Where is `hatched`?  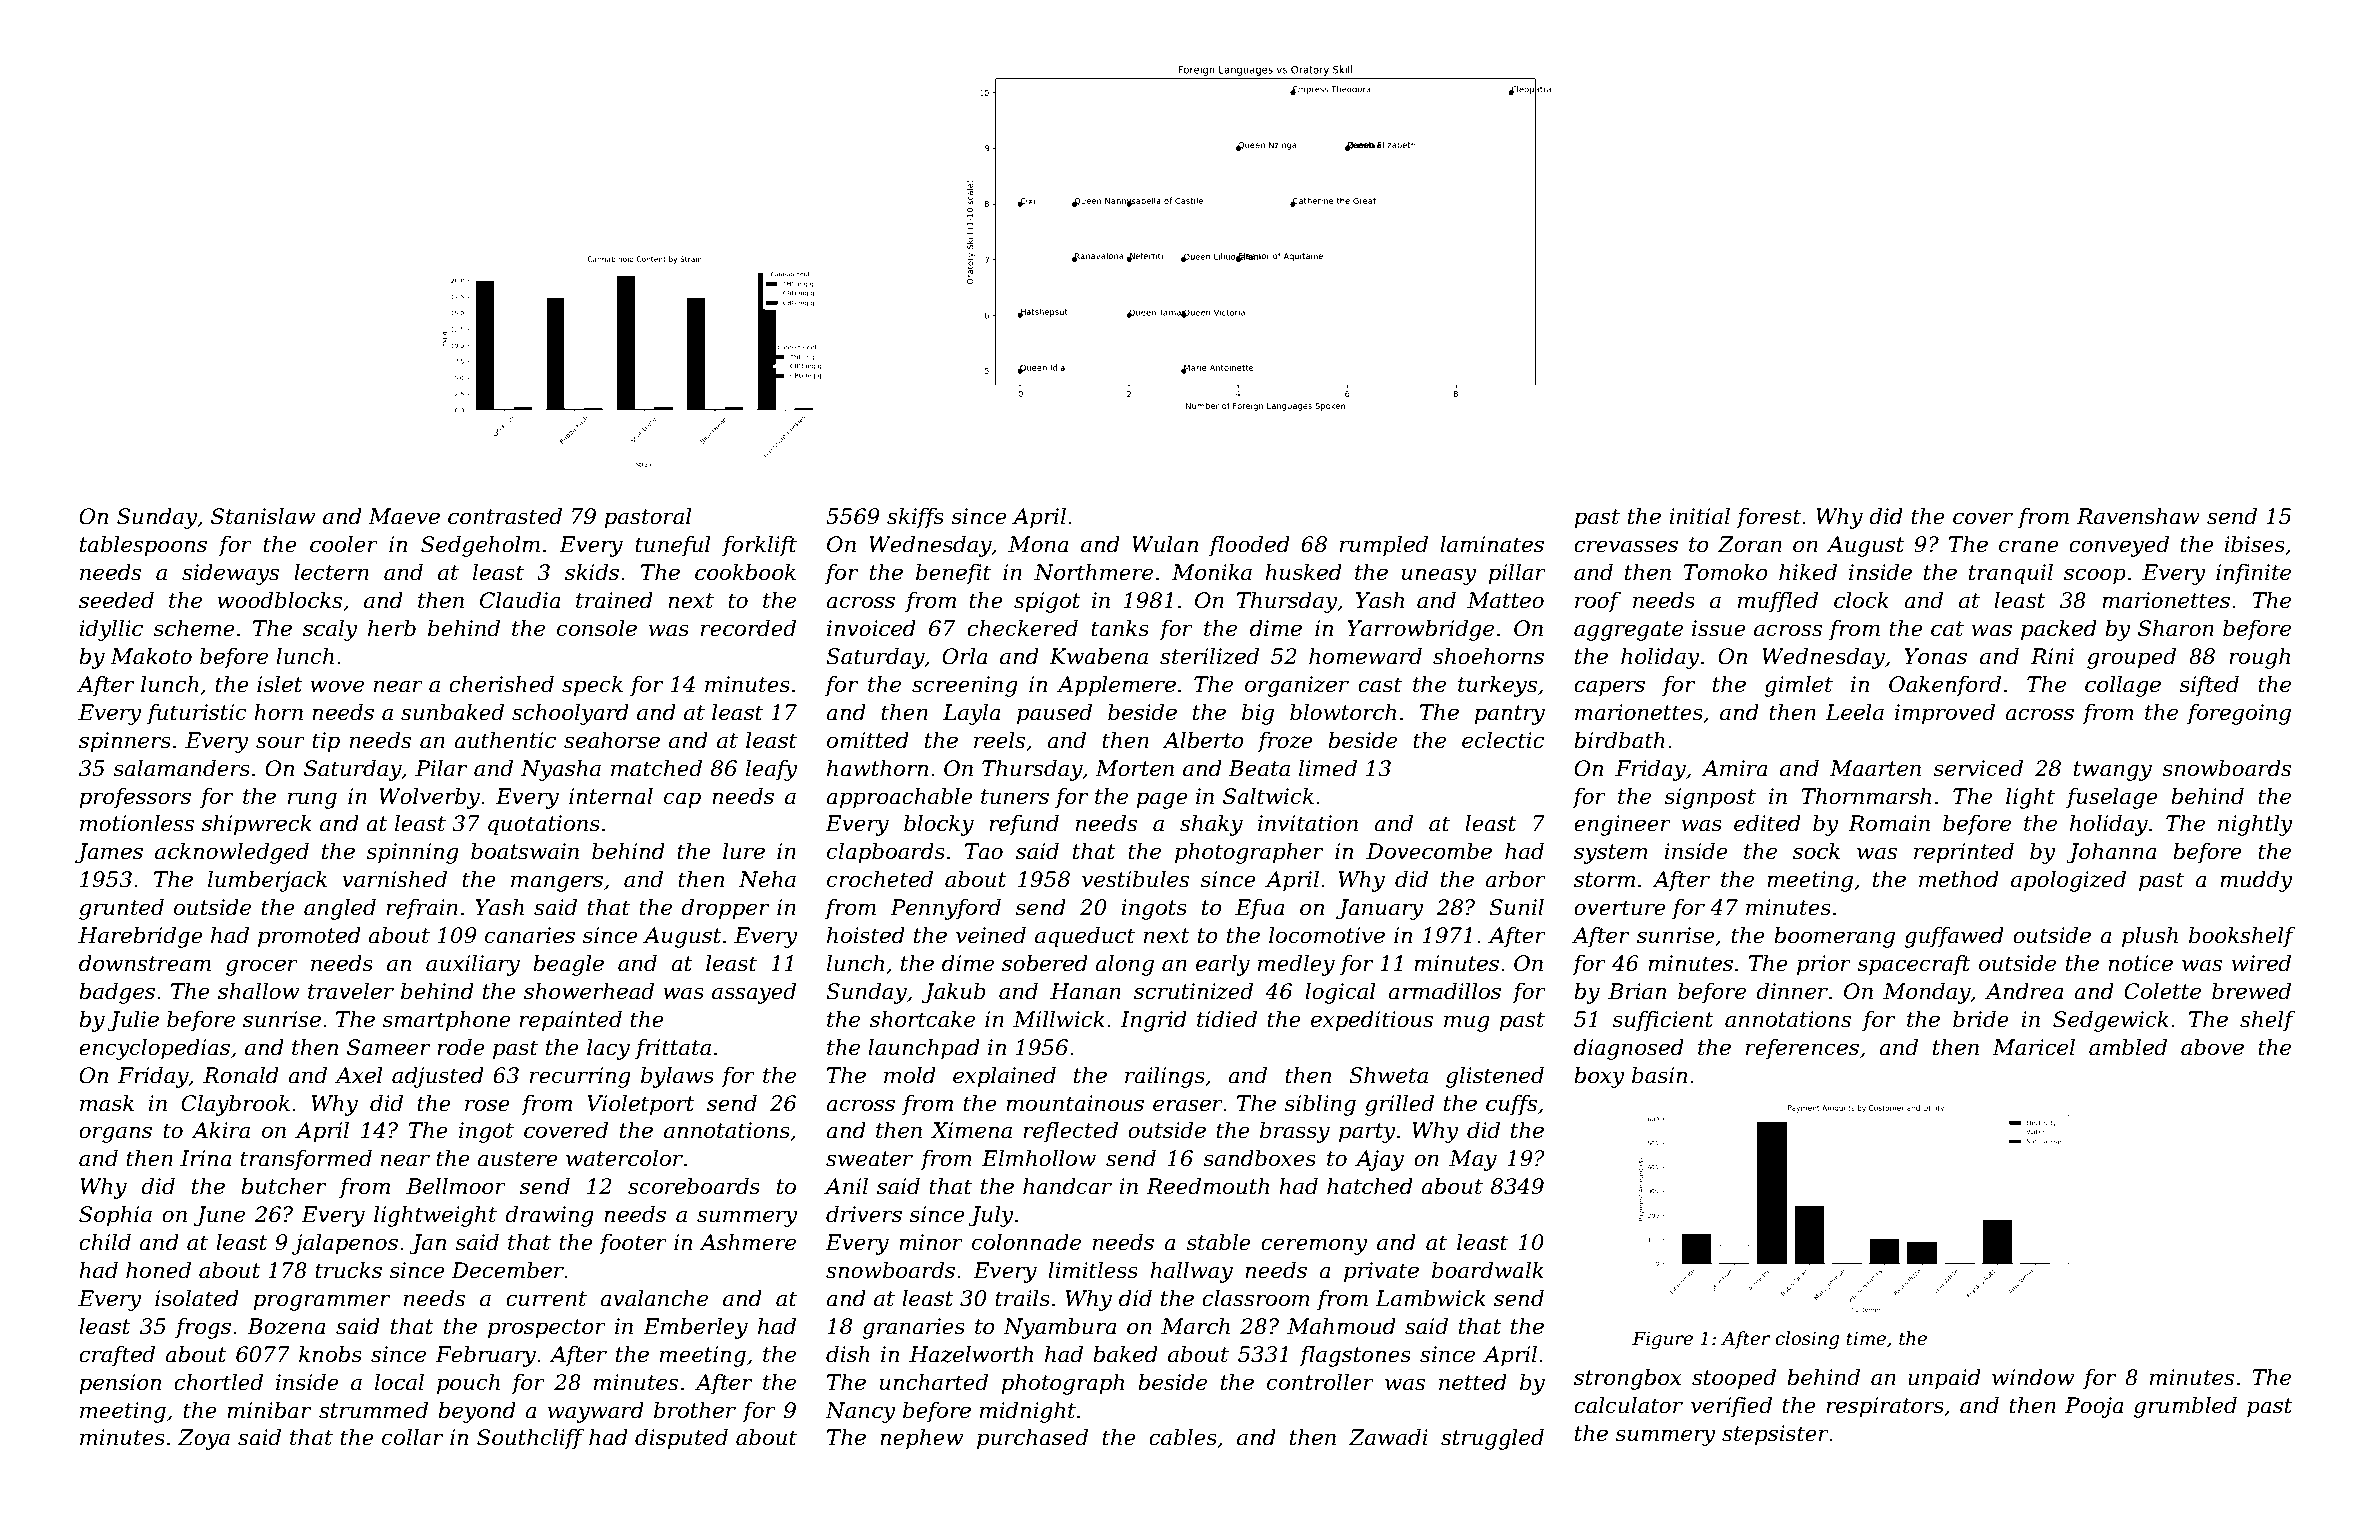
hatched is located at coordinates (1370, 1186).
